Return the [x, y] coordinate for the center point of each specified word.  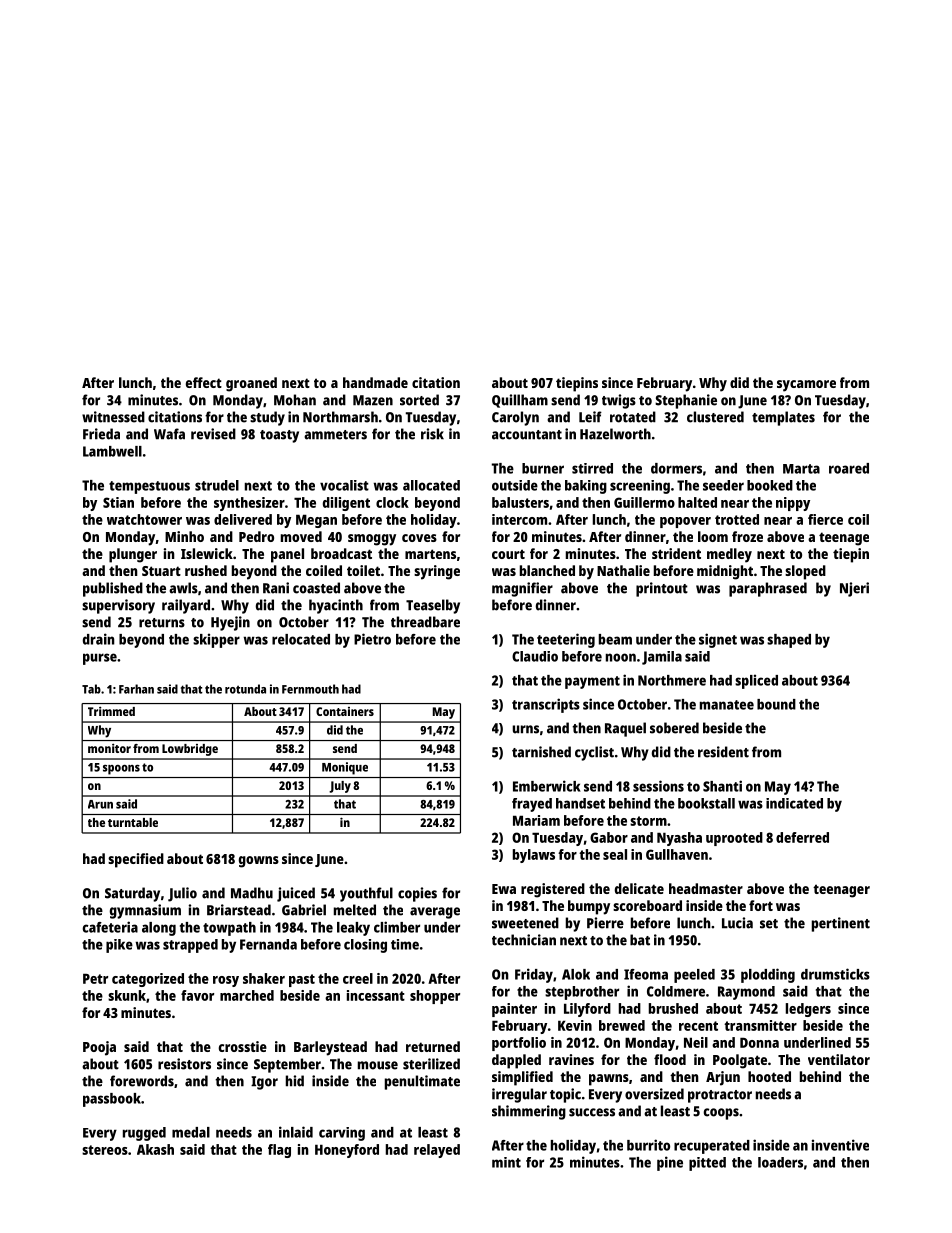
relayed [437, 1151]
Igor [264, 1083]
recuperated [712, 1147]
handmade [375, 382]
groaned [251, 384]
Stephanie [686, 401]
